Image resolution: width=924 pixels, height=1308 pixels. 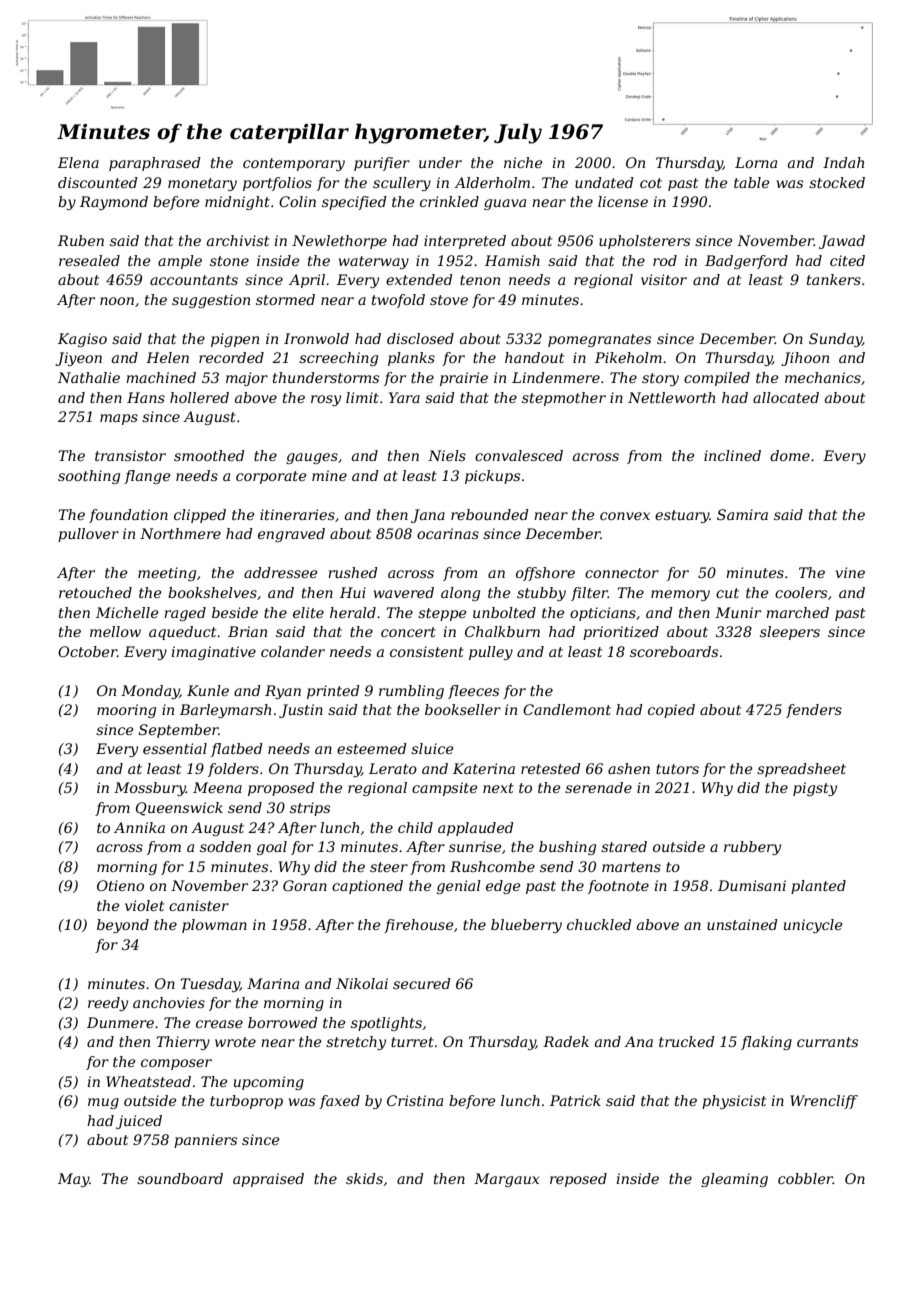 I want to click on paraphrased, so click(x=155, y=164).
